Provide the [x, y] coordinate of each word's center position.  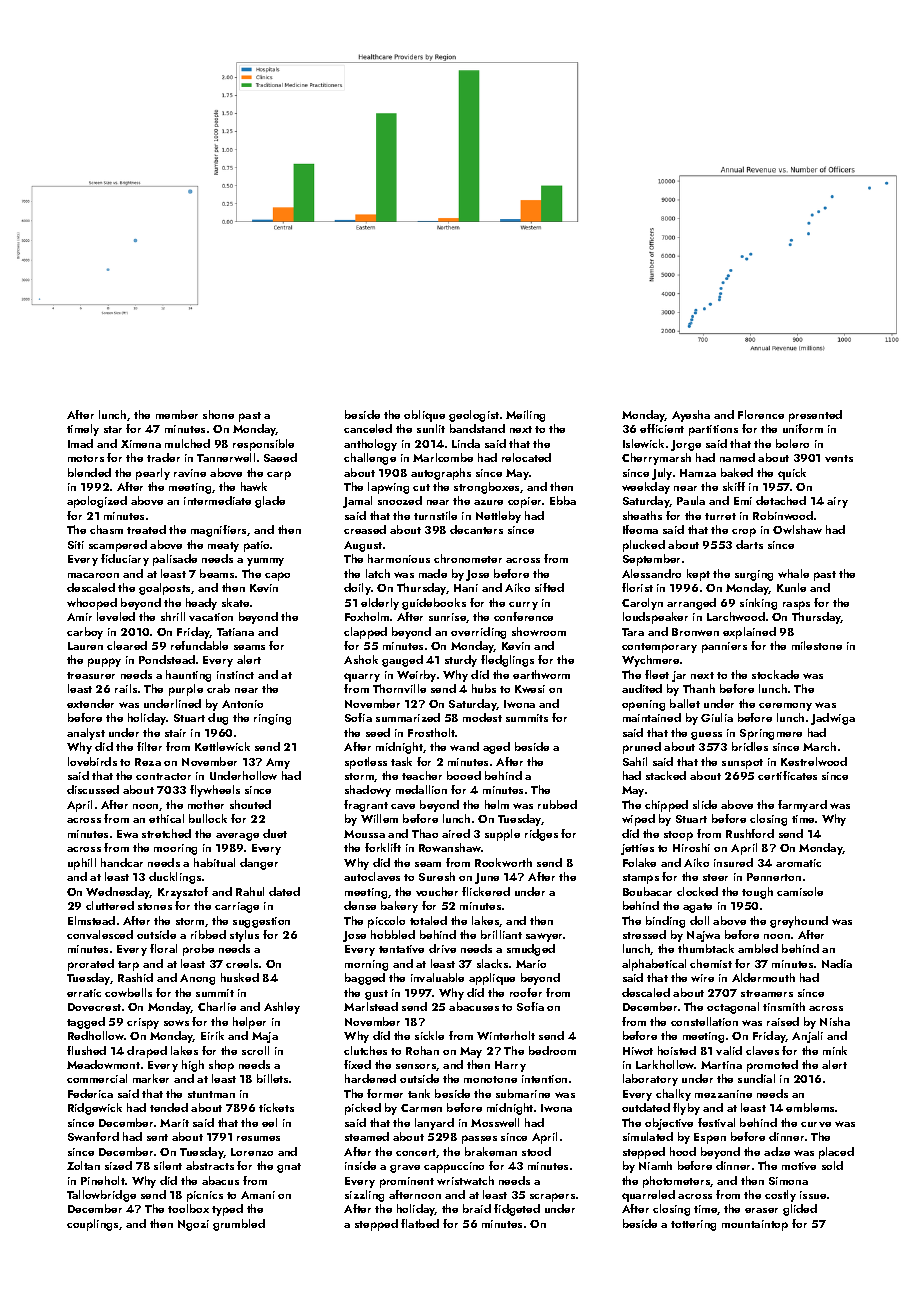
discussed [93, 789]
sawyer [545, 937]
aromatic [798, 863]
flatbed [420, 1223]
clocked [697, 891]
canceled [368, 428]
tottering [693, 1225]
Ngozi [193, 1225]
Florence [761, 414]
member [177, 414]
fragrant [366, 806]
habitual [214, 862]
